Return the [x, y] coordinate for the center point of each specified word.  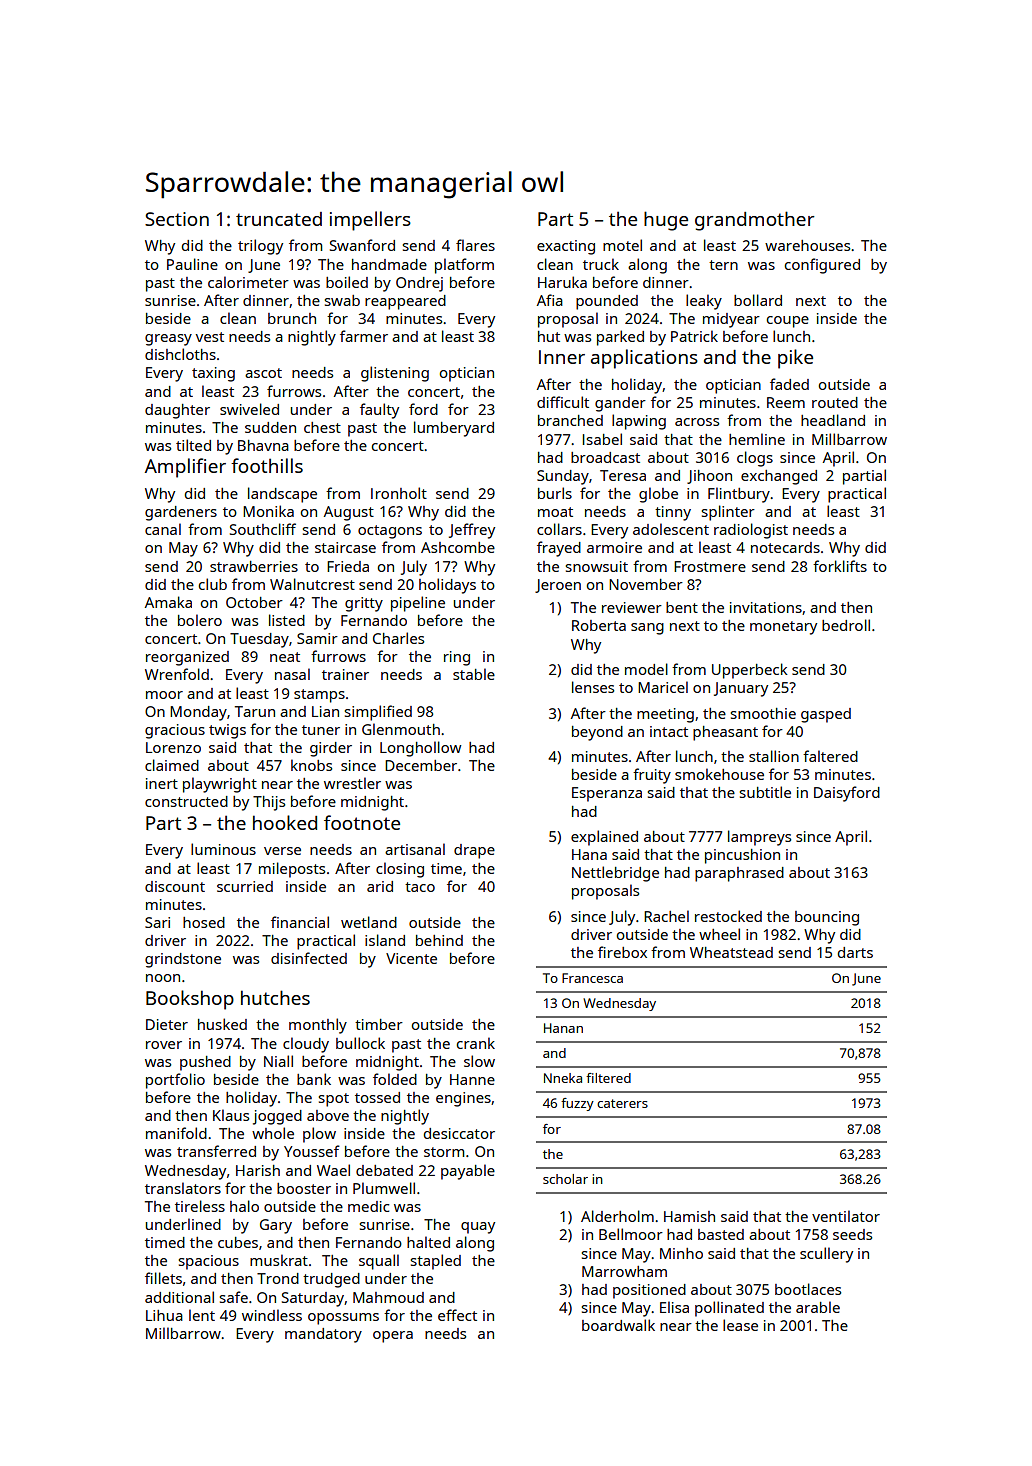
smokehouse [719, 774]
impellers [370, 221]
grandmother [755, 221]
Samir [317, 638]
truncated [279, 219]
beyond [597, 733]
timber [379, 1024]
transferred [216, 1151]
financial [300, 922]
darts [855, 952]
